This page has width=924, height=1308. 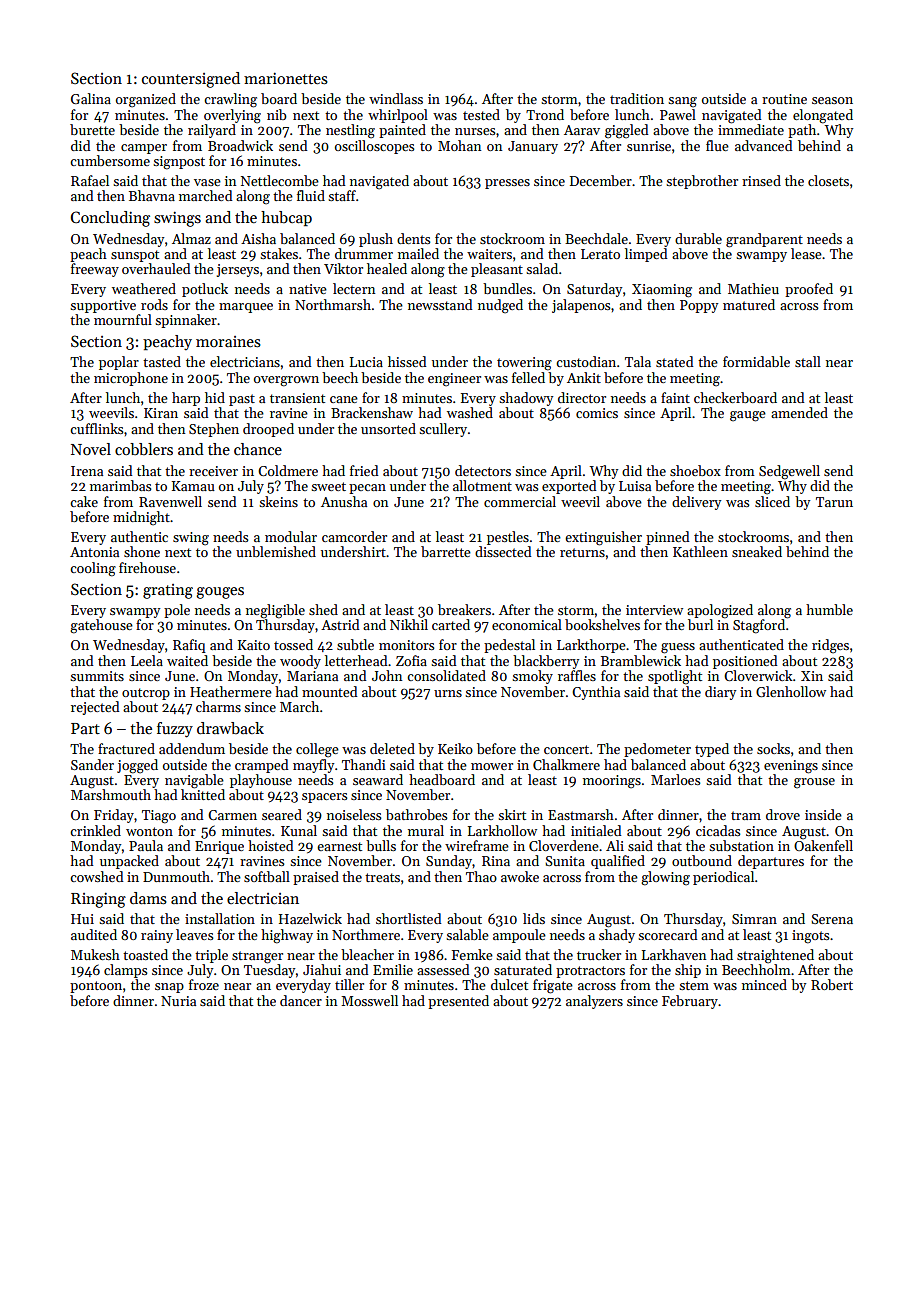 What do you see at coordinates (784, 99) in the page?
I see `routine` at bounding box center [784, 99].
